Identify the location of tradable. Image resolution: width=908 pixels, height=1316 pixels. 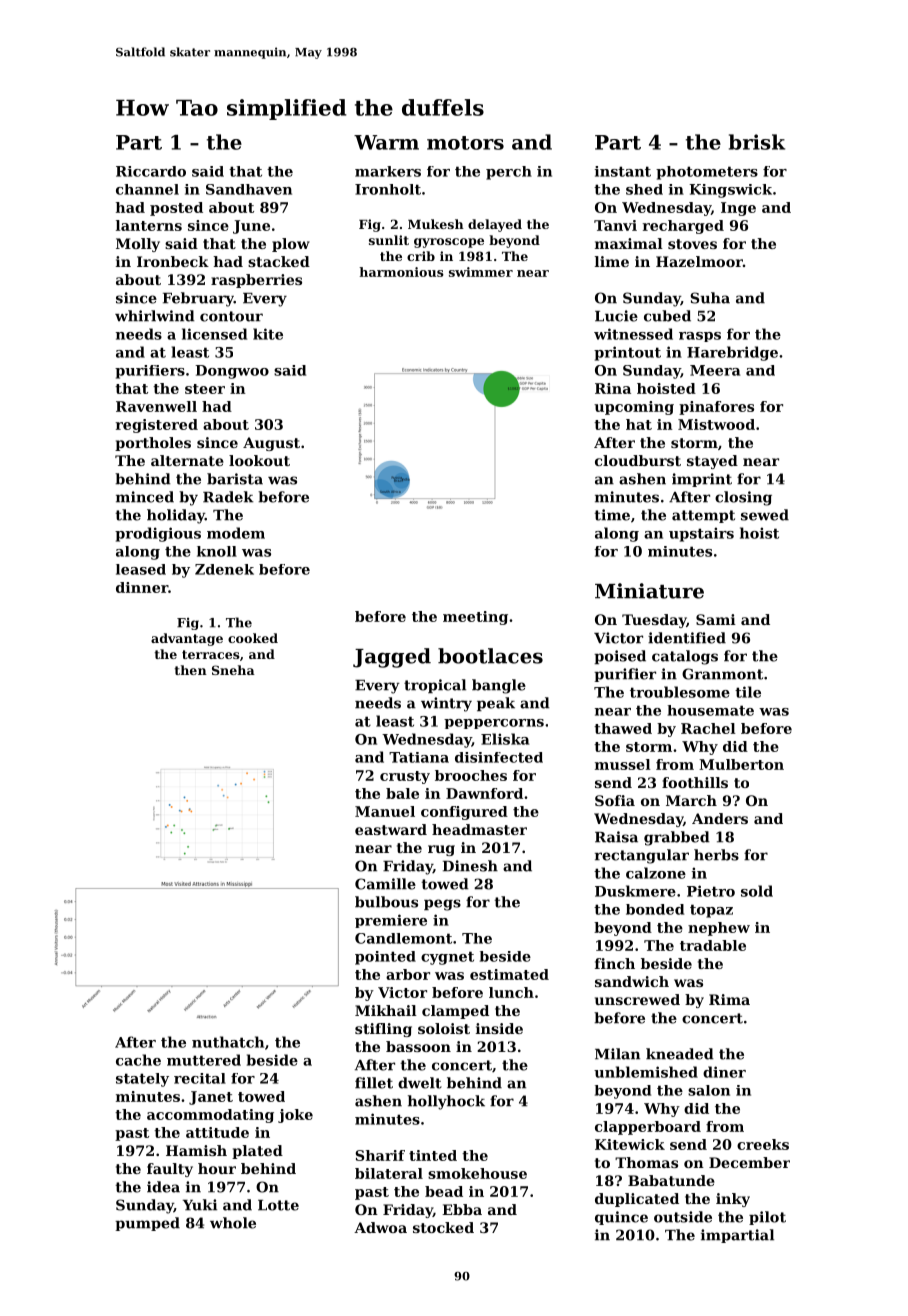
(713, 945).
